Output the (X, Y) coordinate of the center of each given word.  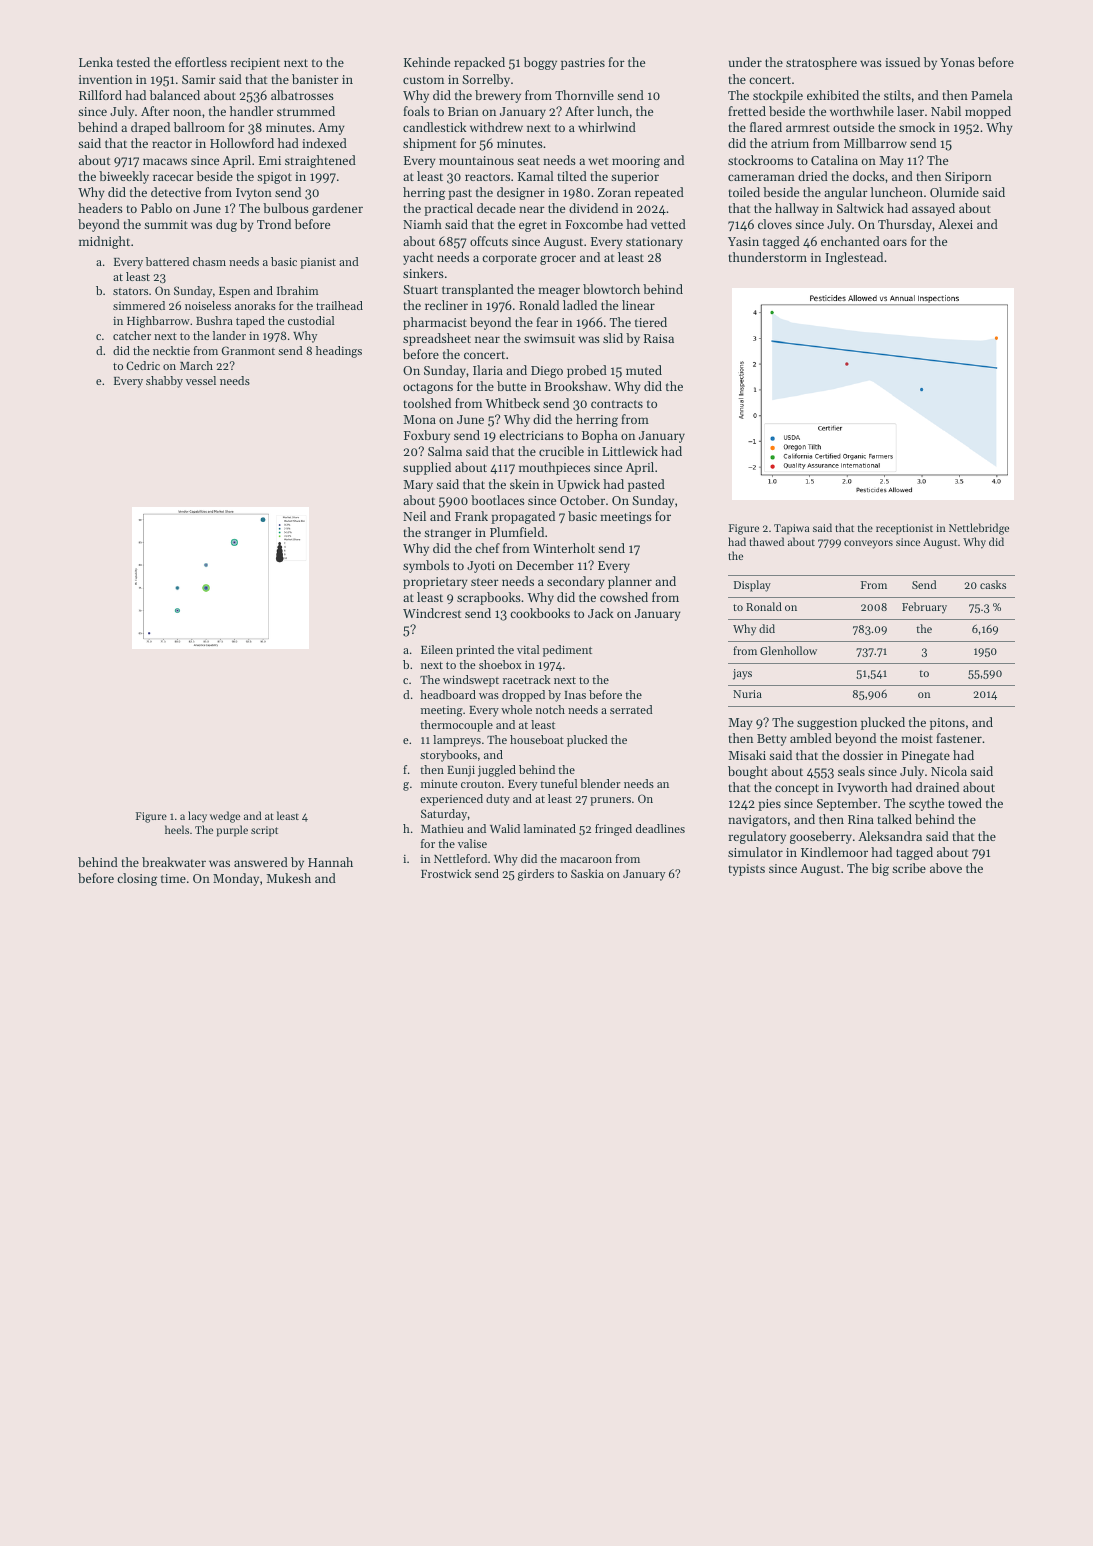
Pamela (991, 95)
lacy (197, 817)
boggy (540, 63)
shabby (164, 382)
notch (550, 709)
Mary (418, 486)
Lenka (96, 62)
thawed (766, 541)
